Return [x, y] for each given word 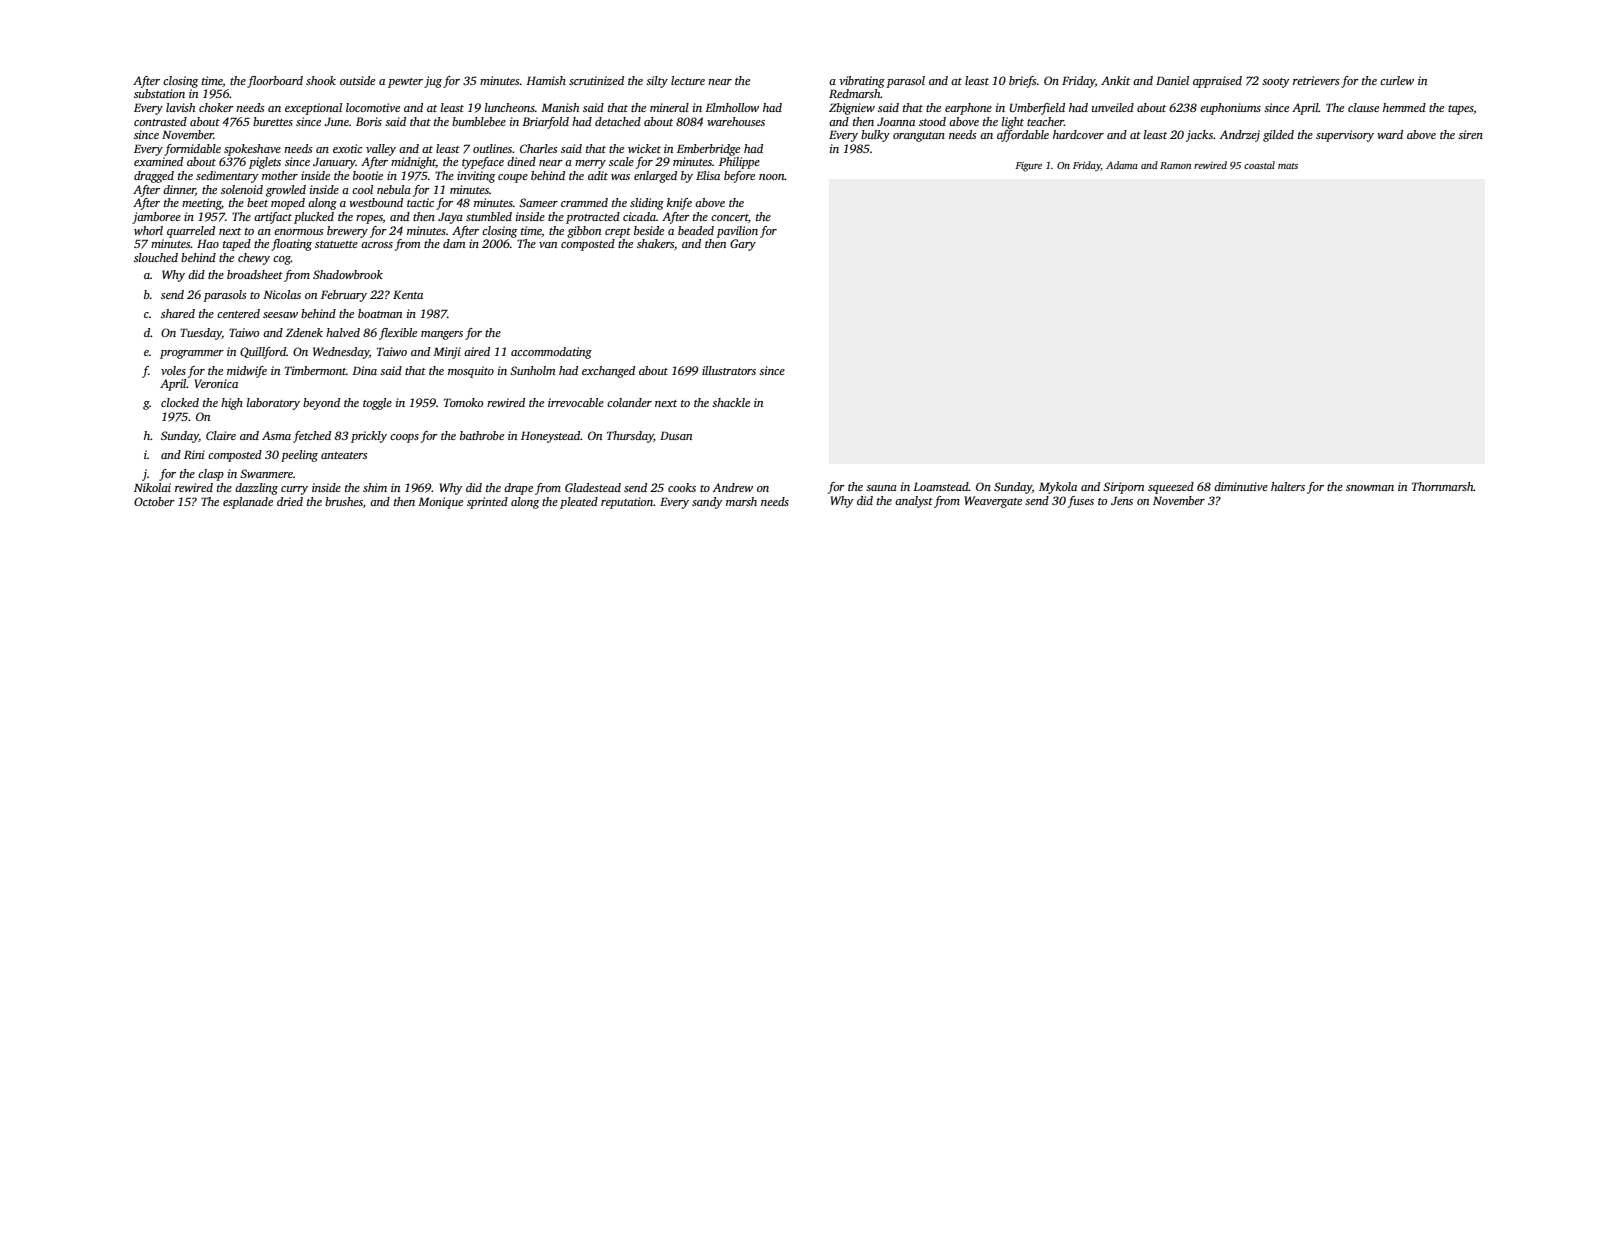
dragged [154, 177]
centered [238, 313]
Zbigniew [852, 109]
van [548, 245]
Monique [440, 503]
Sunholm [533, 370]
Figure [1028, 167]
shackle [731, 402]
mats [1288, 166]
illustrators [729, 370]
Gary [743, 245]
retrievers [1316, 80]
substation [159, 93]
